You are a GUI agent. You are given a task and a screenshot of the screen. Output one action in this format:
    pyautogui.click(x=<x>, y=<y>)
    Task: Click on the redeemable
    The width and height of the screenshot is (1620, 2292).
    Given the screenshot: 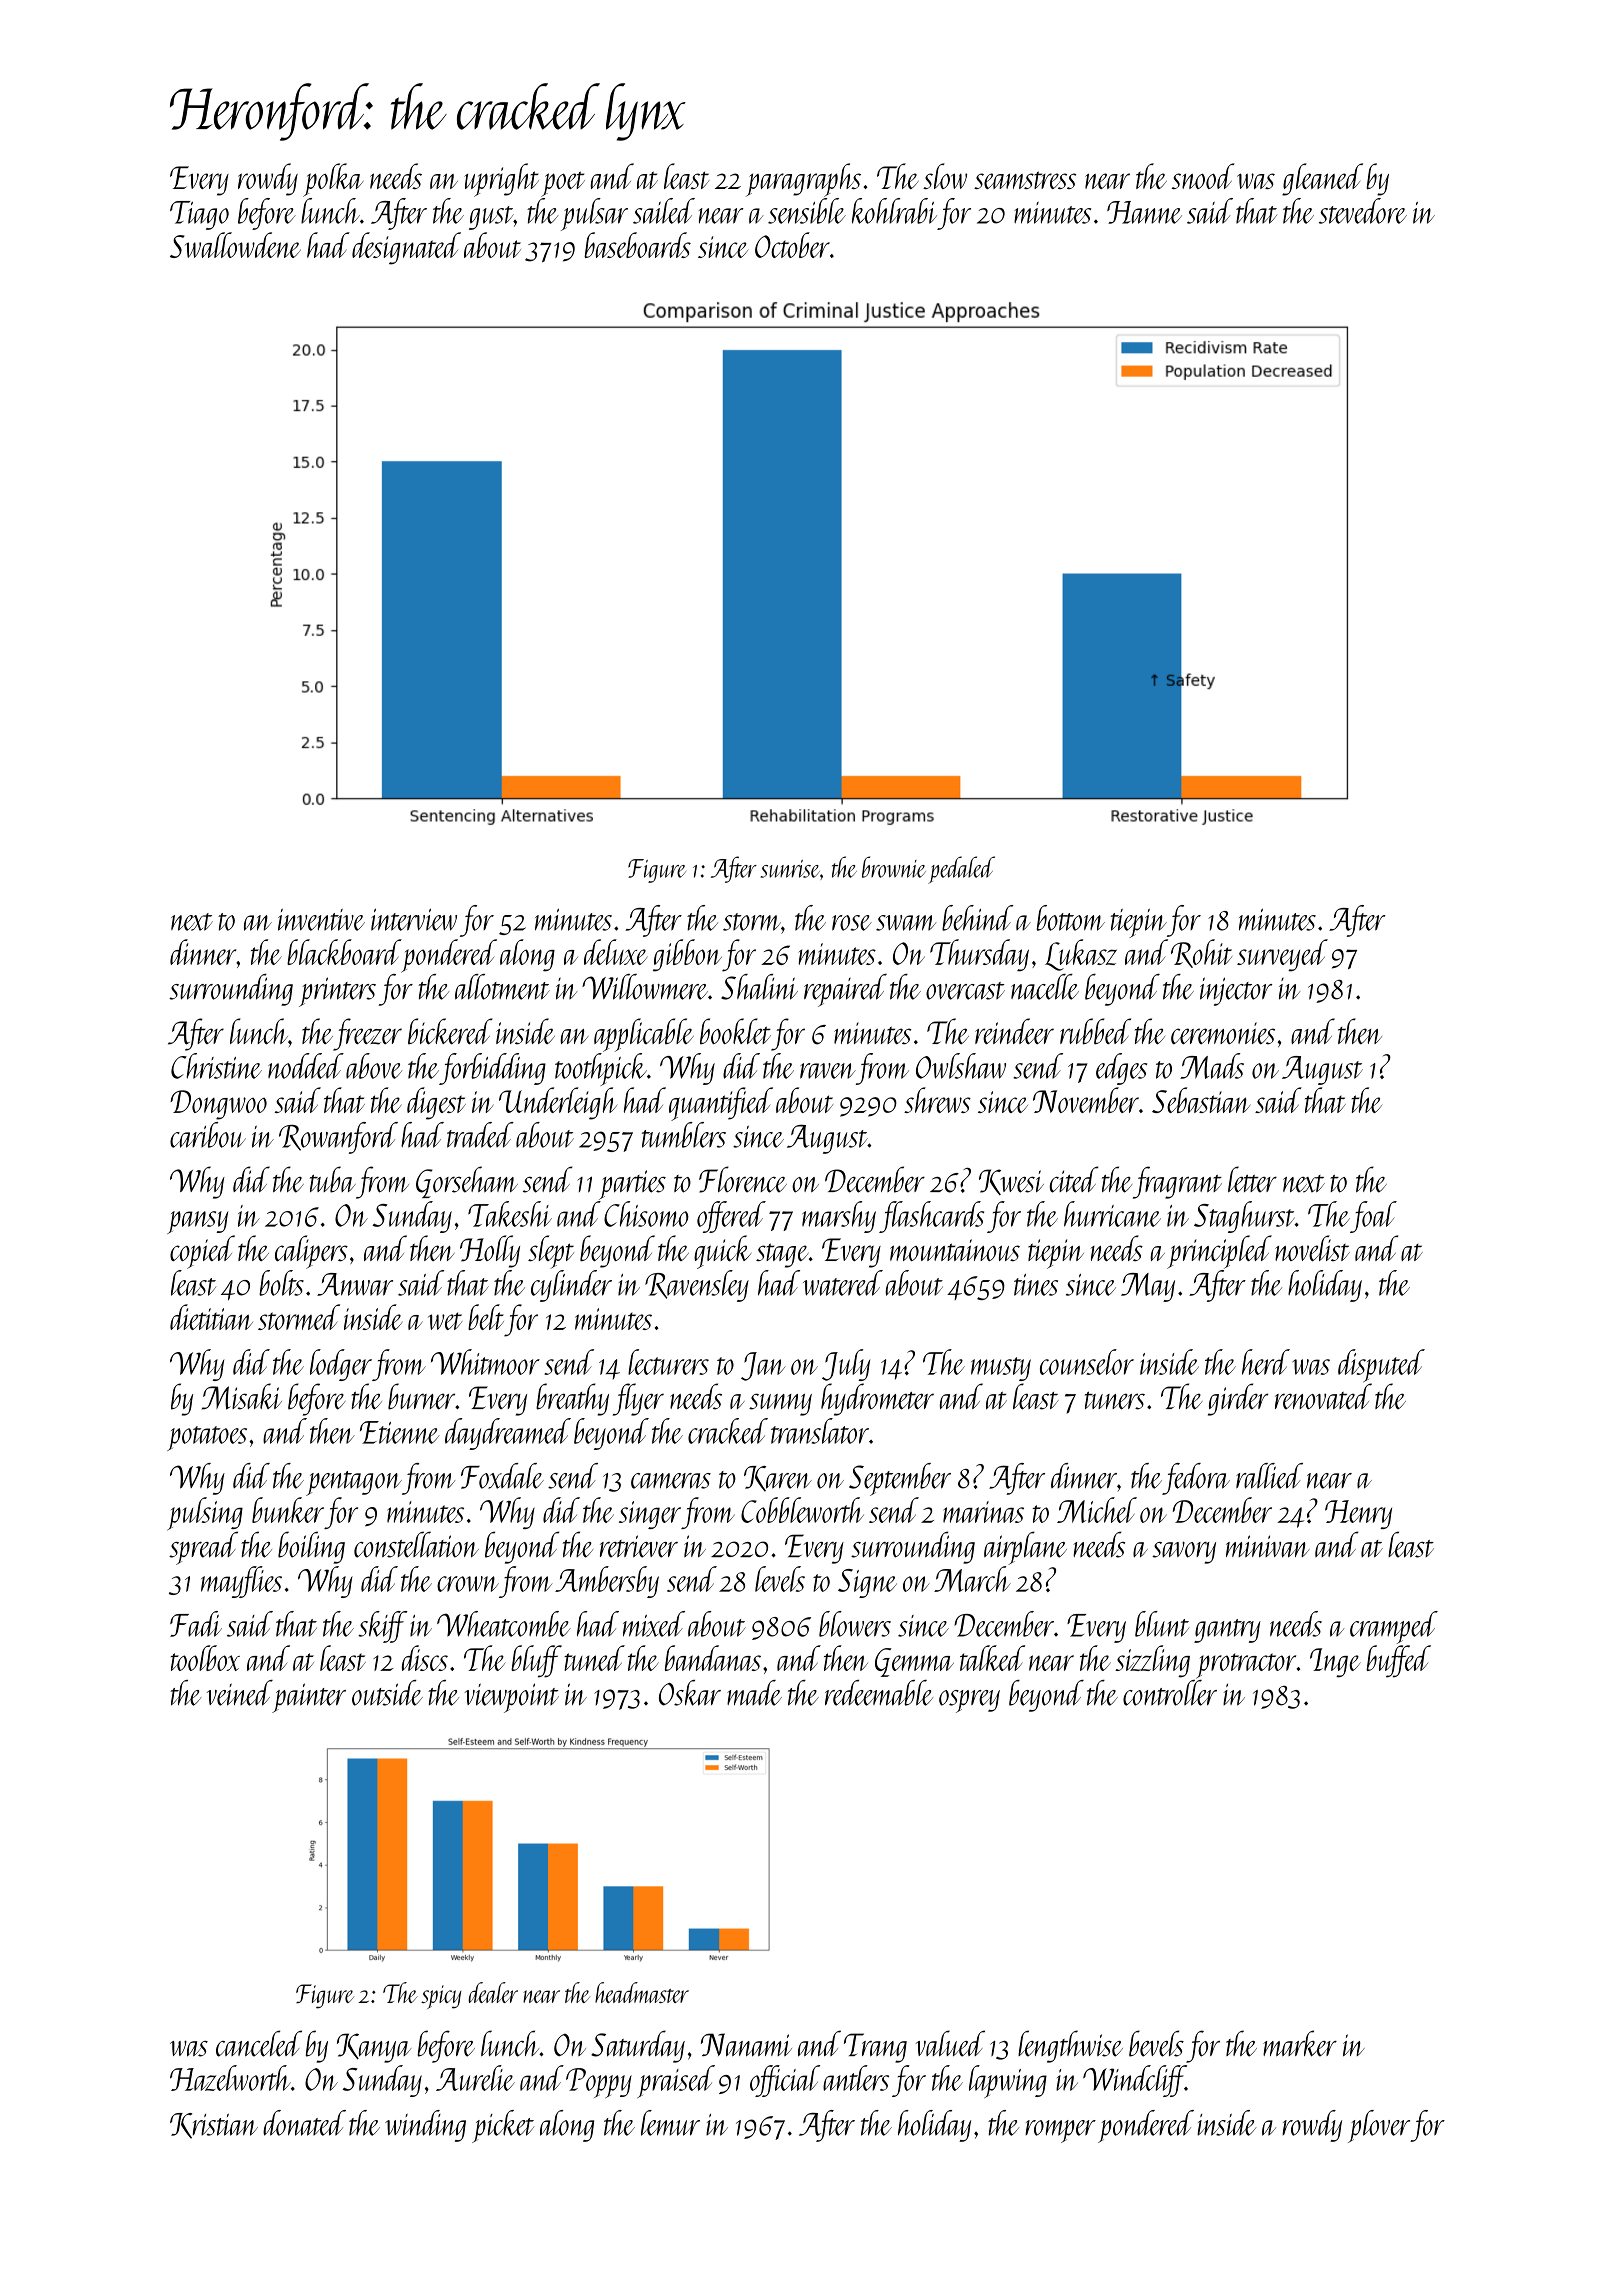 What is the action you would take?
    pyautogui.click(x=879, y=1693)
